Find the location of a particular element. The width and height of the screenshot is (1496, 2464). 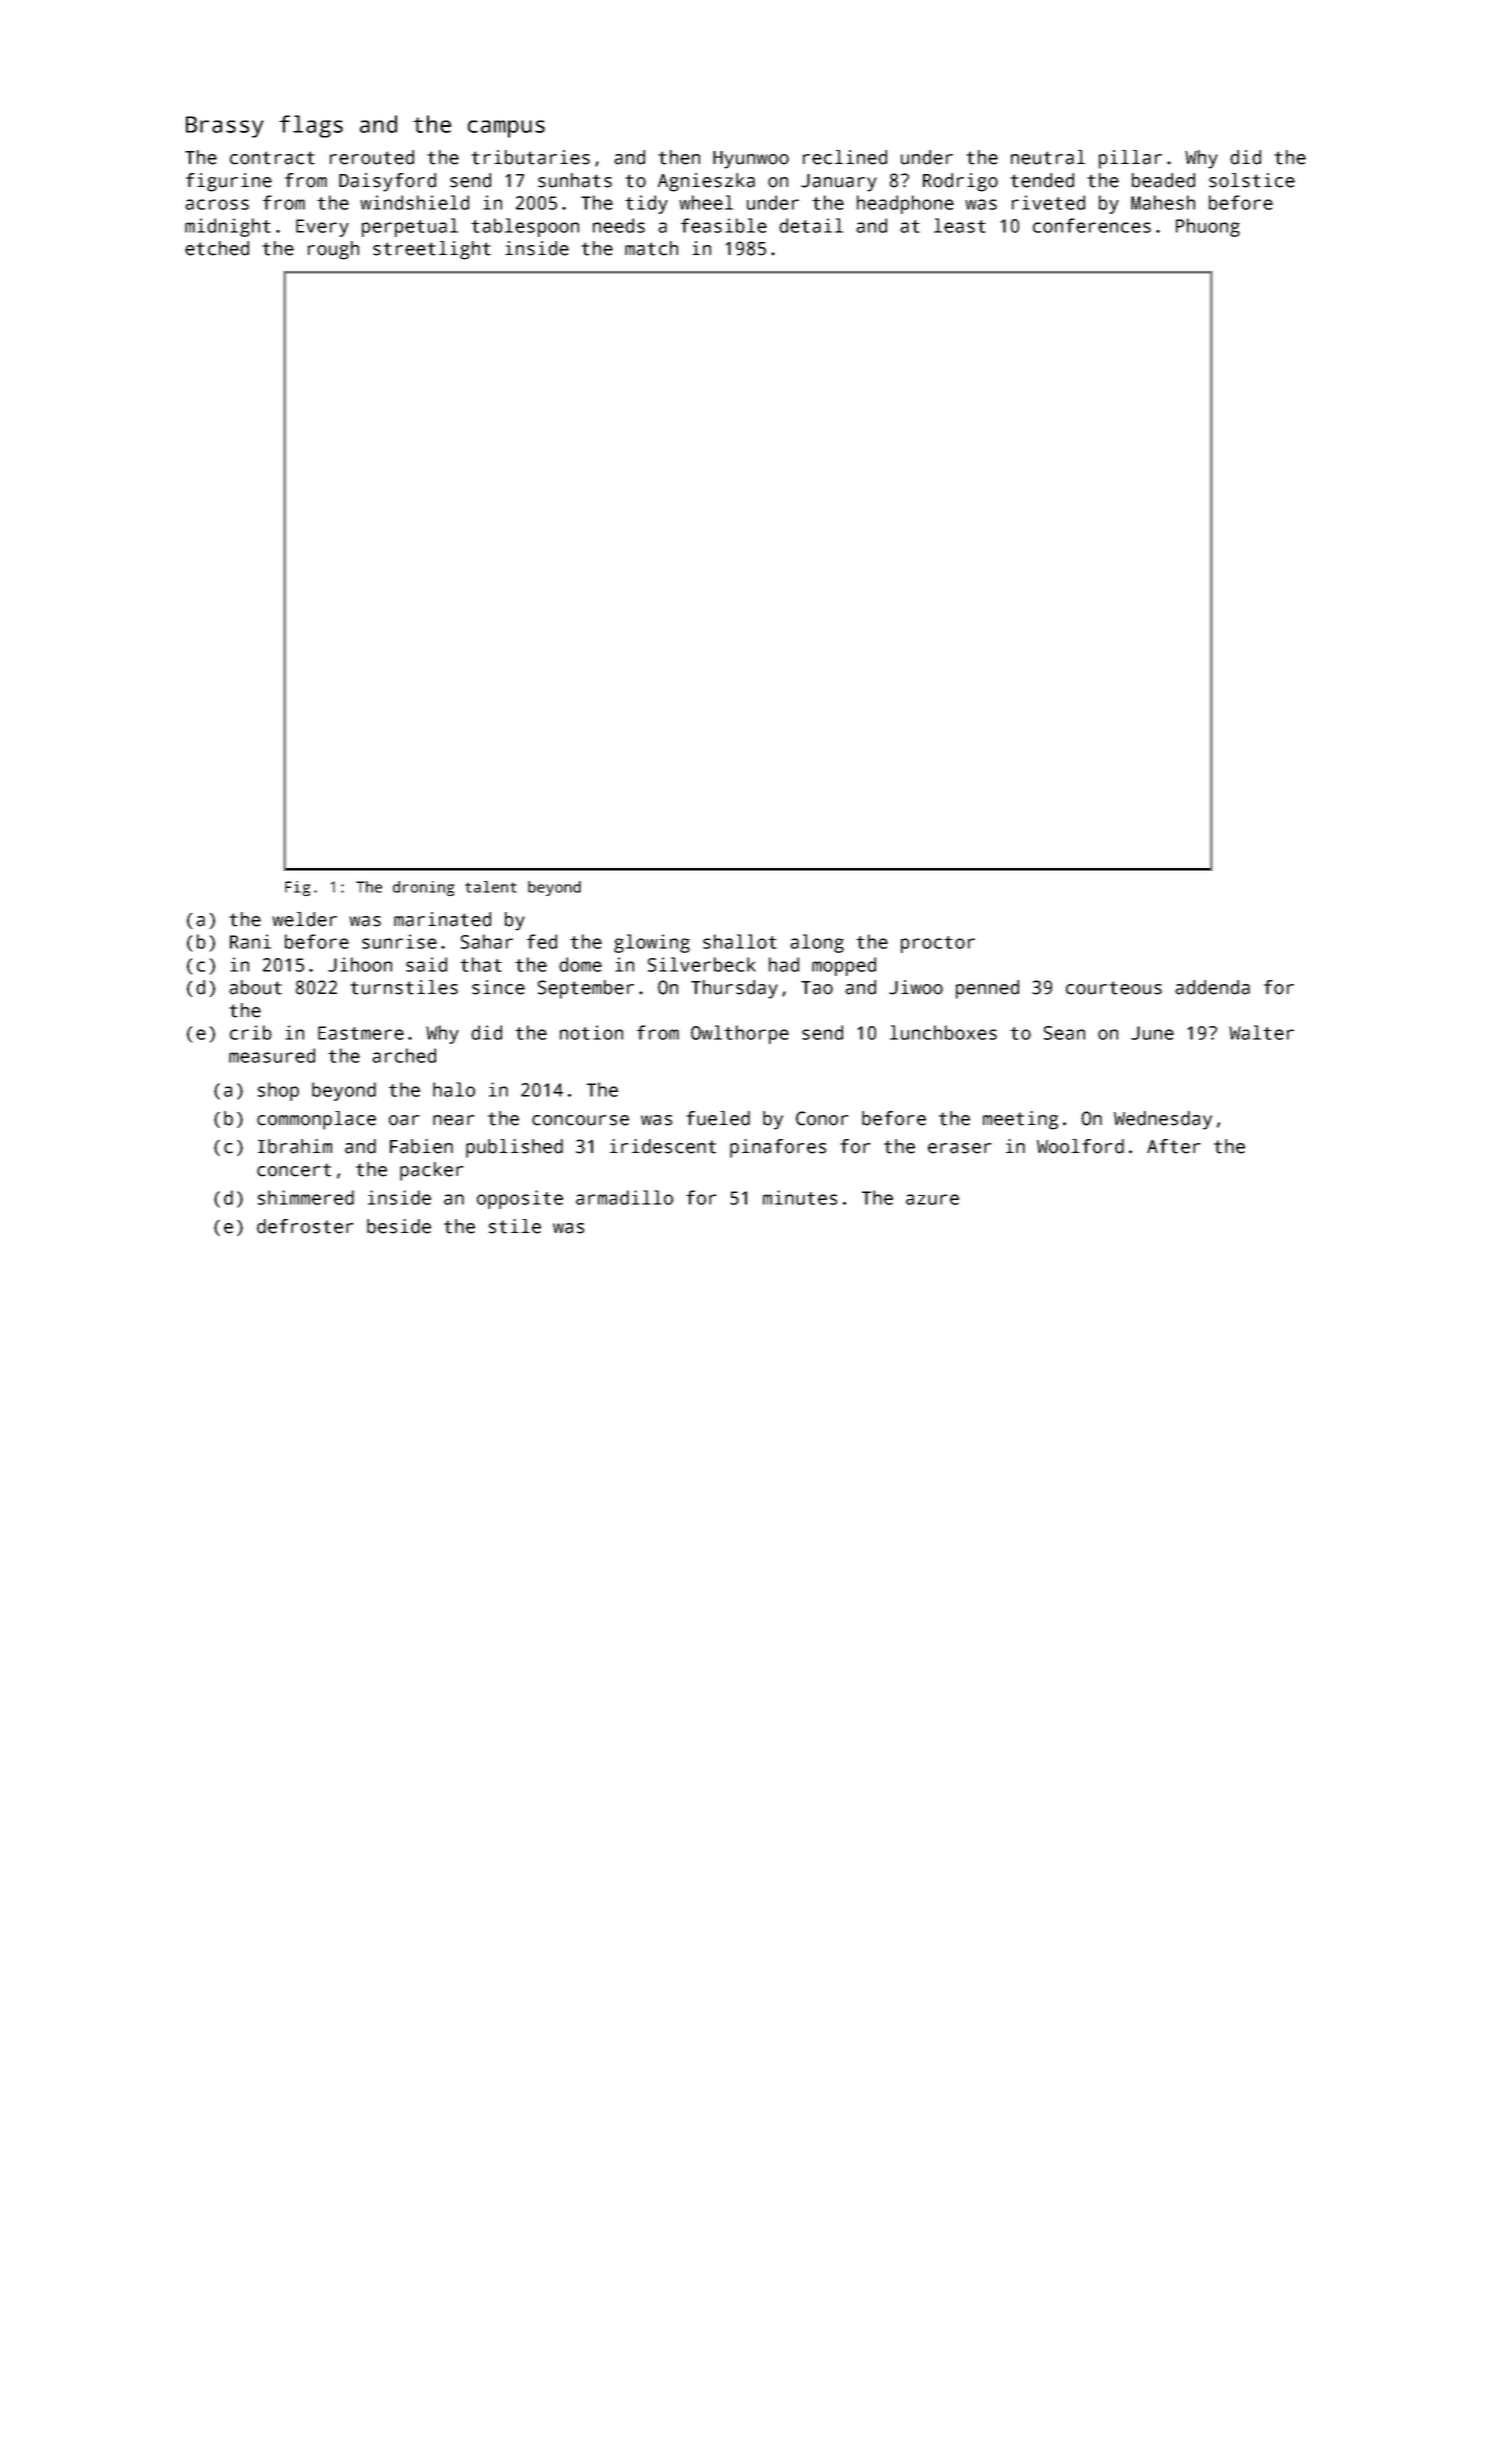

Jiwoo is located at coordinates (916, 987).
